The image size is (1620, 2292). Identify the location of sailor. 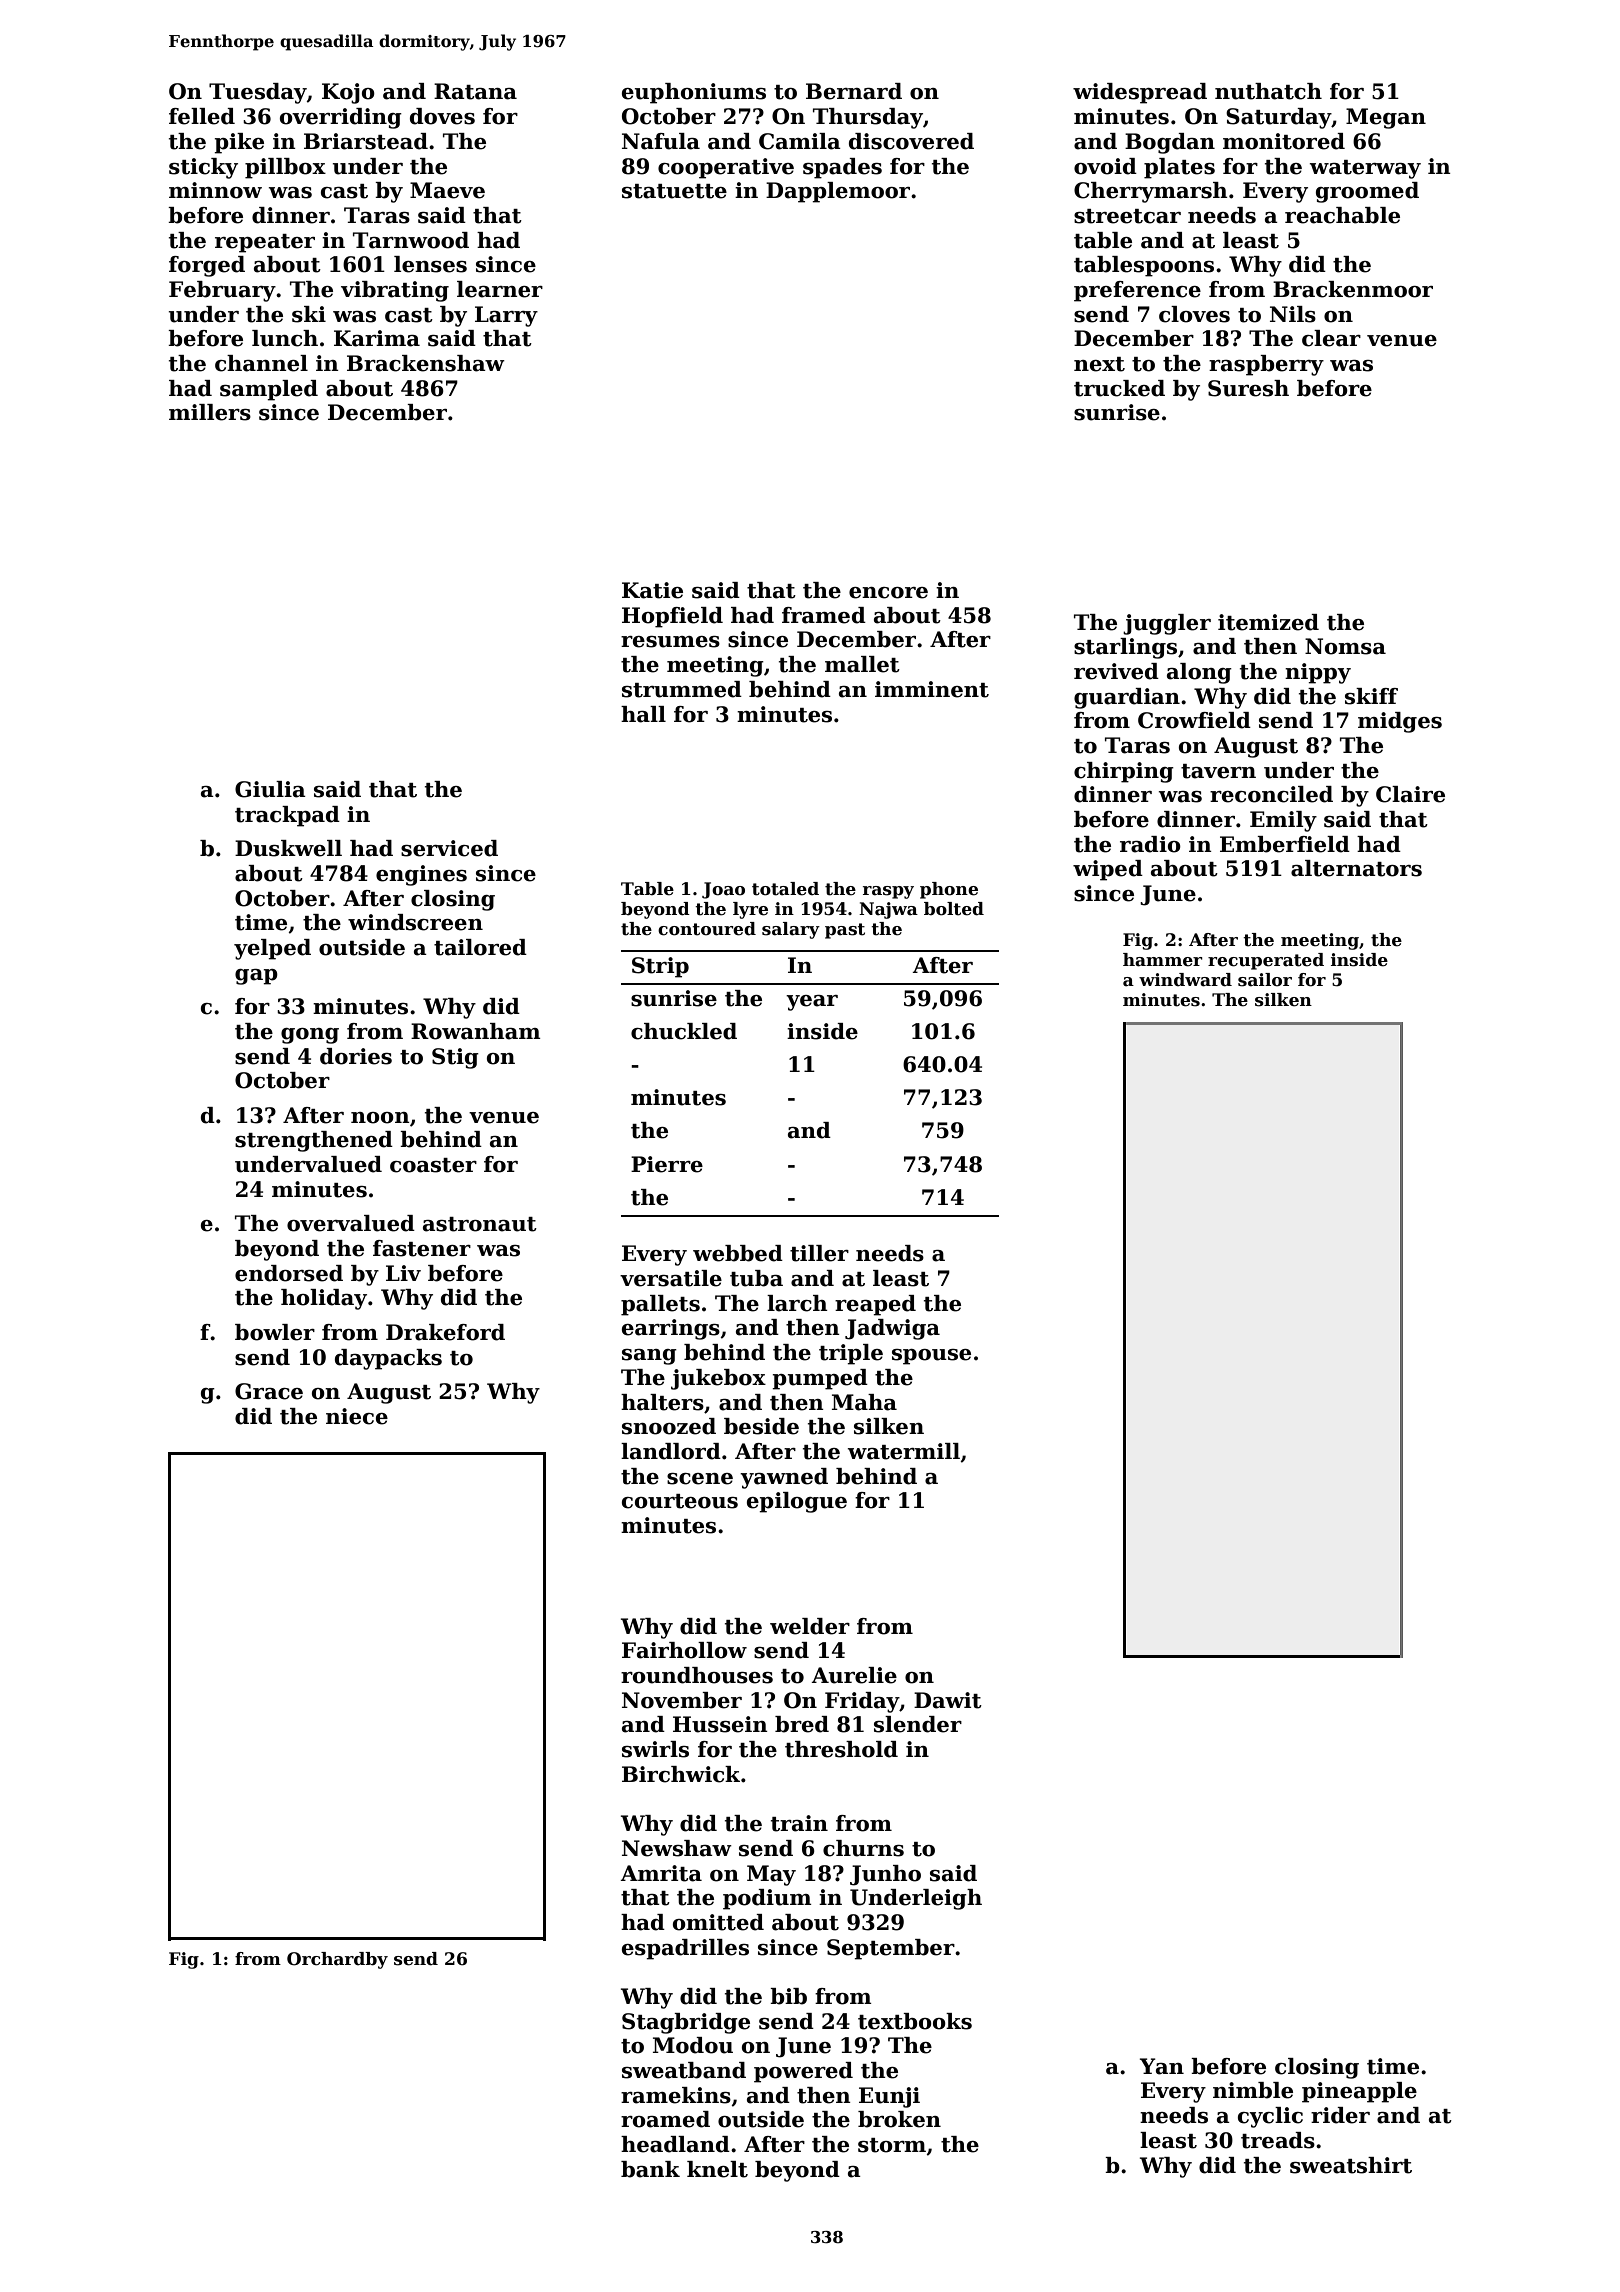
(1265, 980).
